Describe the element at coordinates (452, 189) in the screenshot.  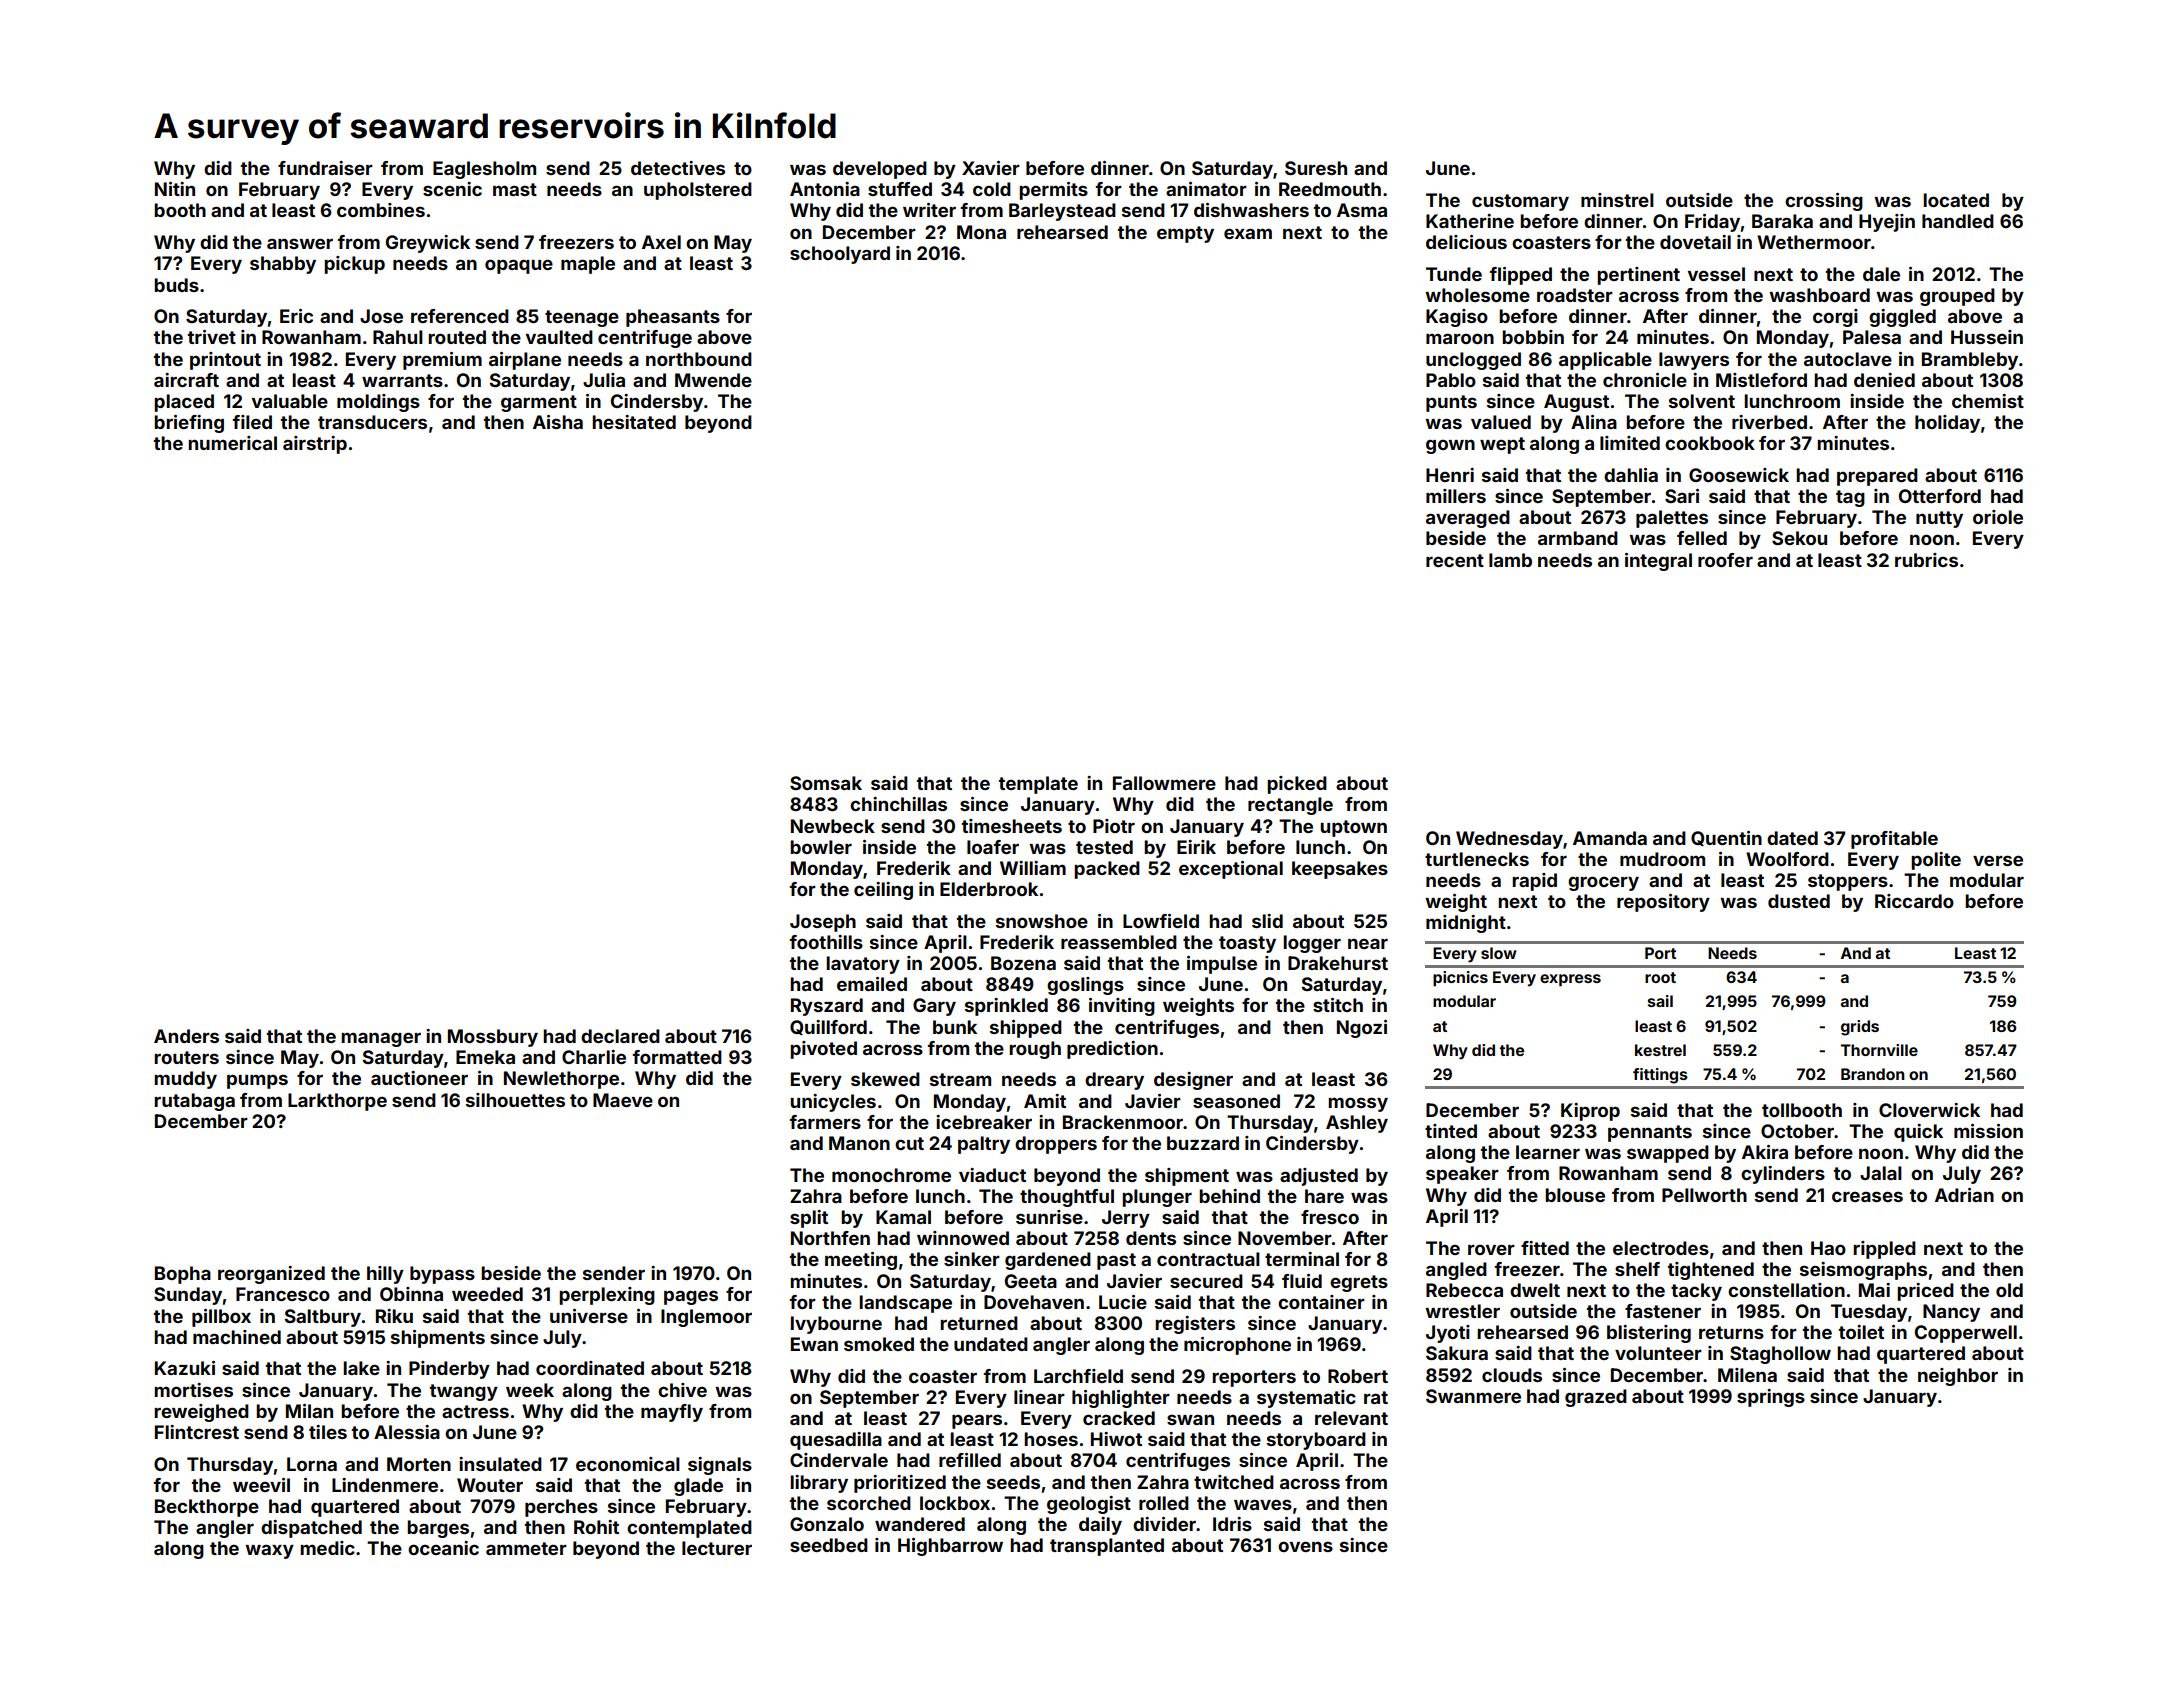
I see `scenic` at that location.
